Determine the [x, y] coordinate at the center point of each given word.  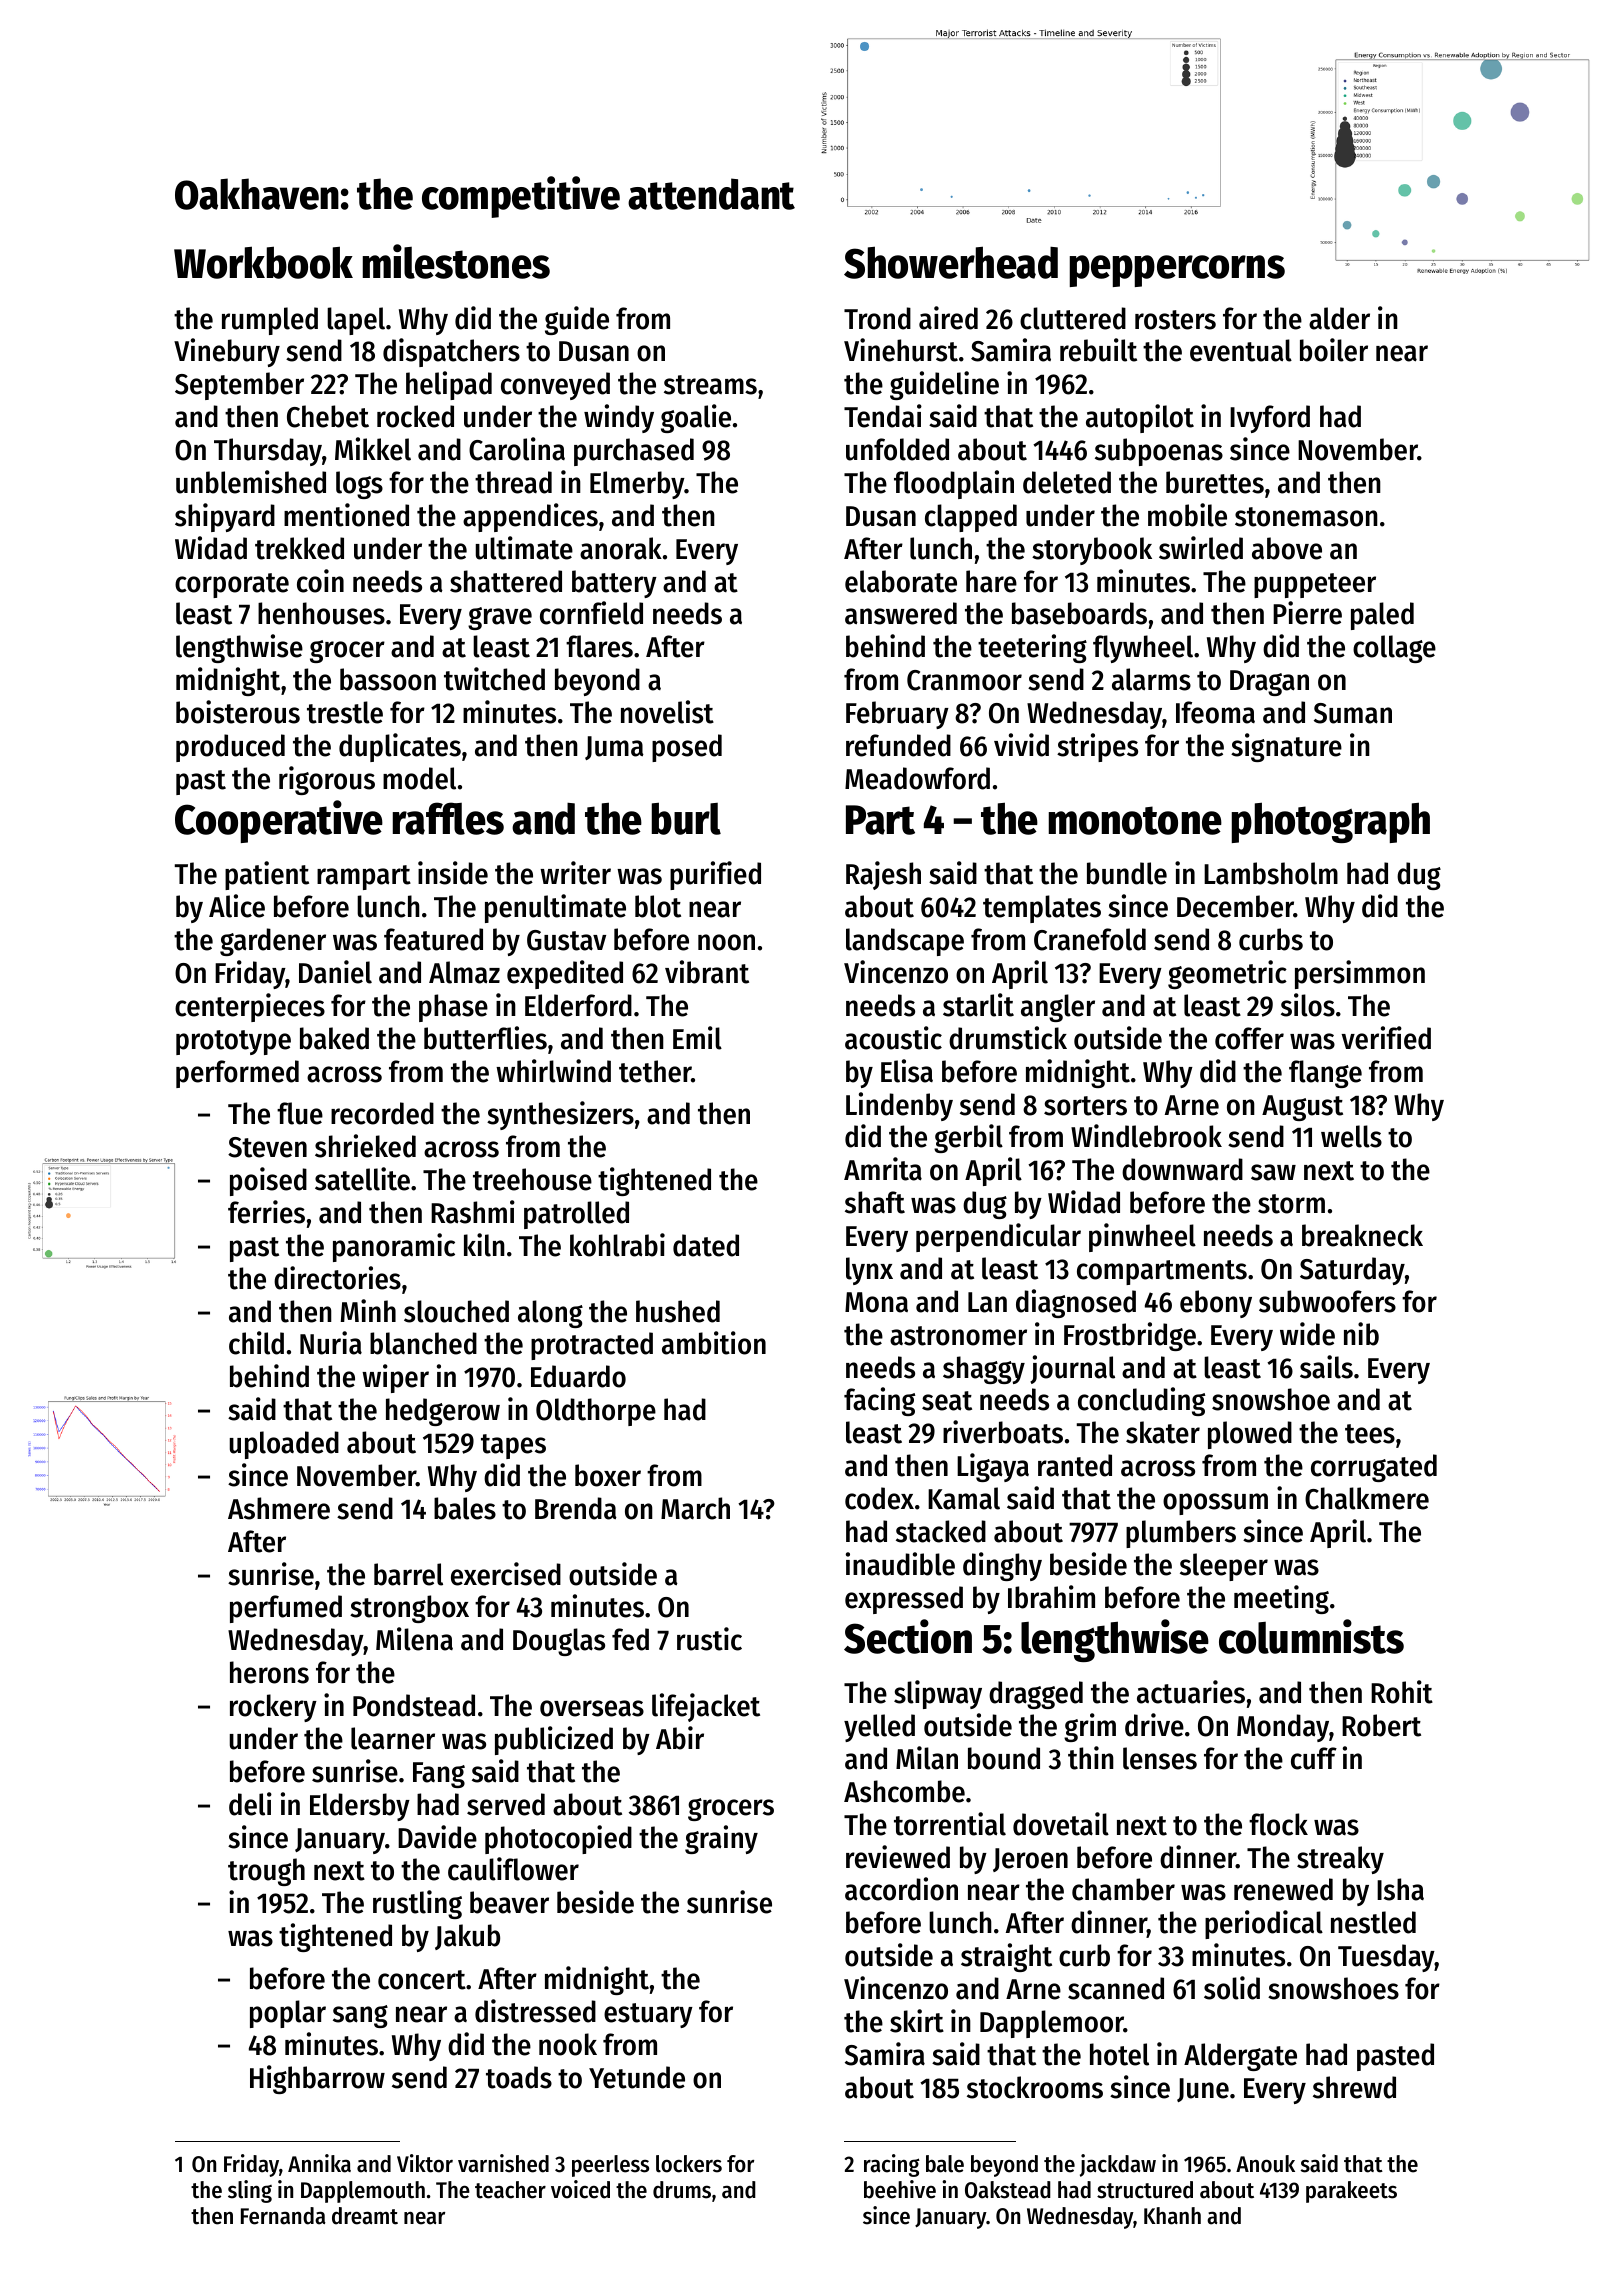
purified [715, 875]
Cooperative [279, 821]
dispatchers [451, 352]
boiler [1334, 350]
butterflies [485, 1038]
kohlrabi [617, 1245]
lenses [1160, 1758]
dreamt [365, 2216]
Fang [439, 1775]
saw [1273, 1172]
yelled [879, 1728]
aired [948, 318]
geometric [1227, 974]
